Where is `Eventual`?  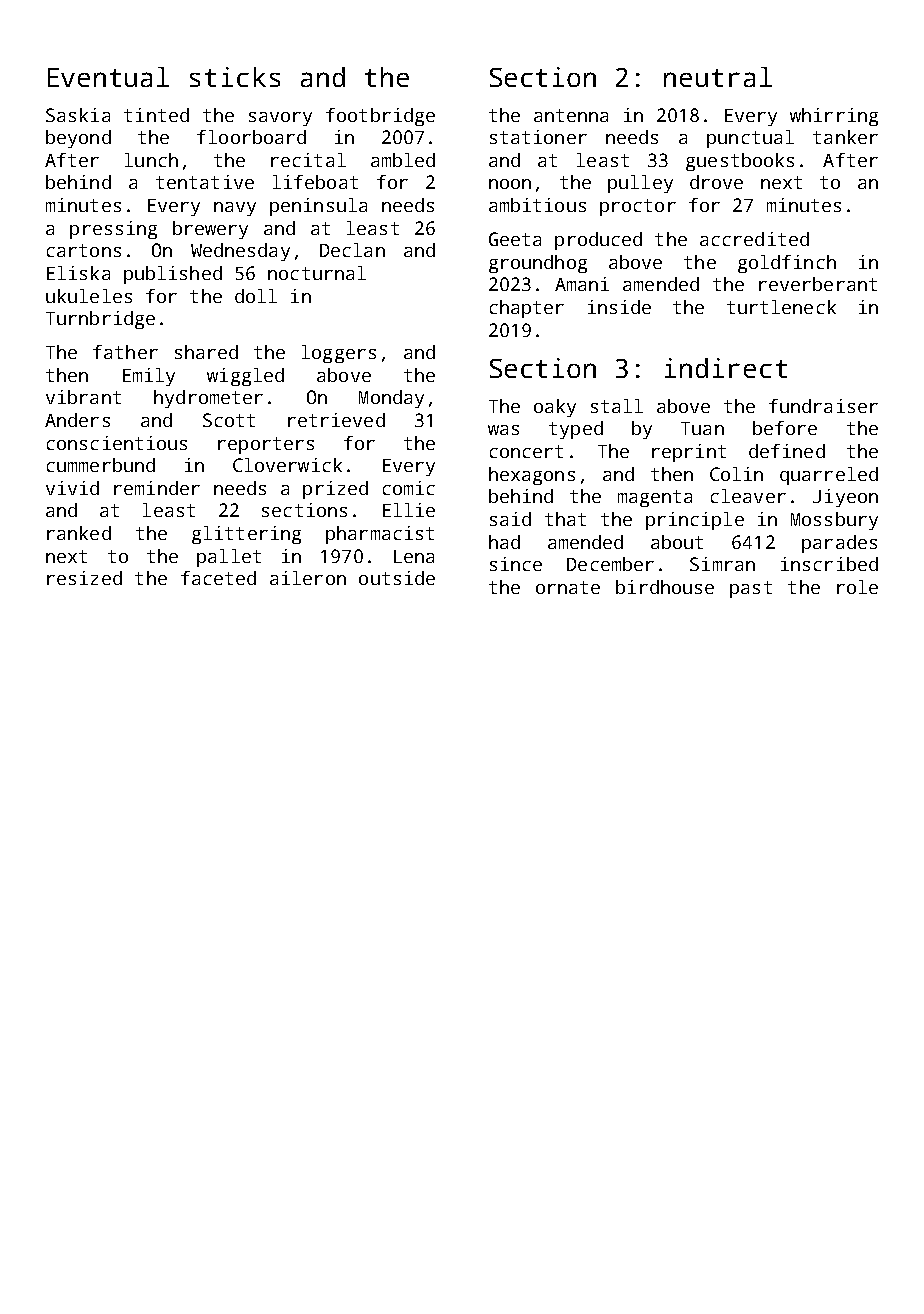 Eventual is located at coordinates (108, 77).
